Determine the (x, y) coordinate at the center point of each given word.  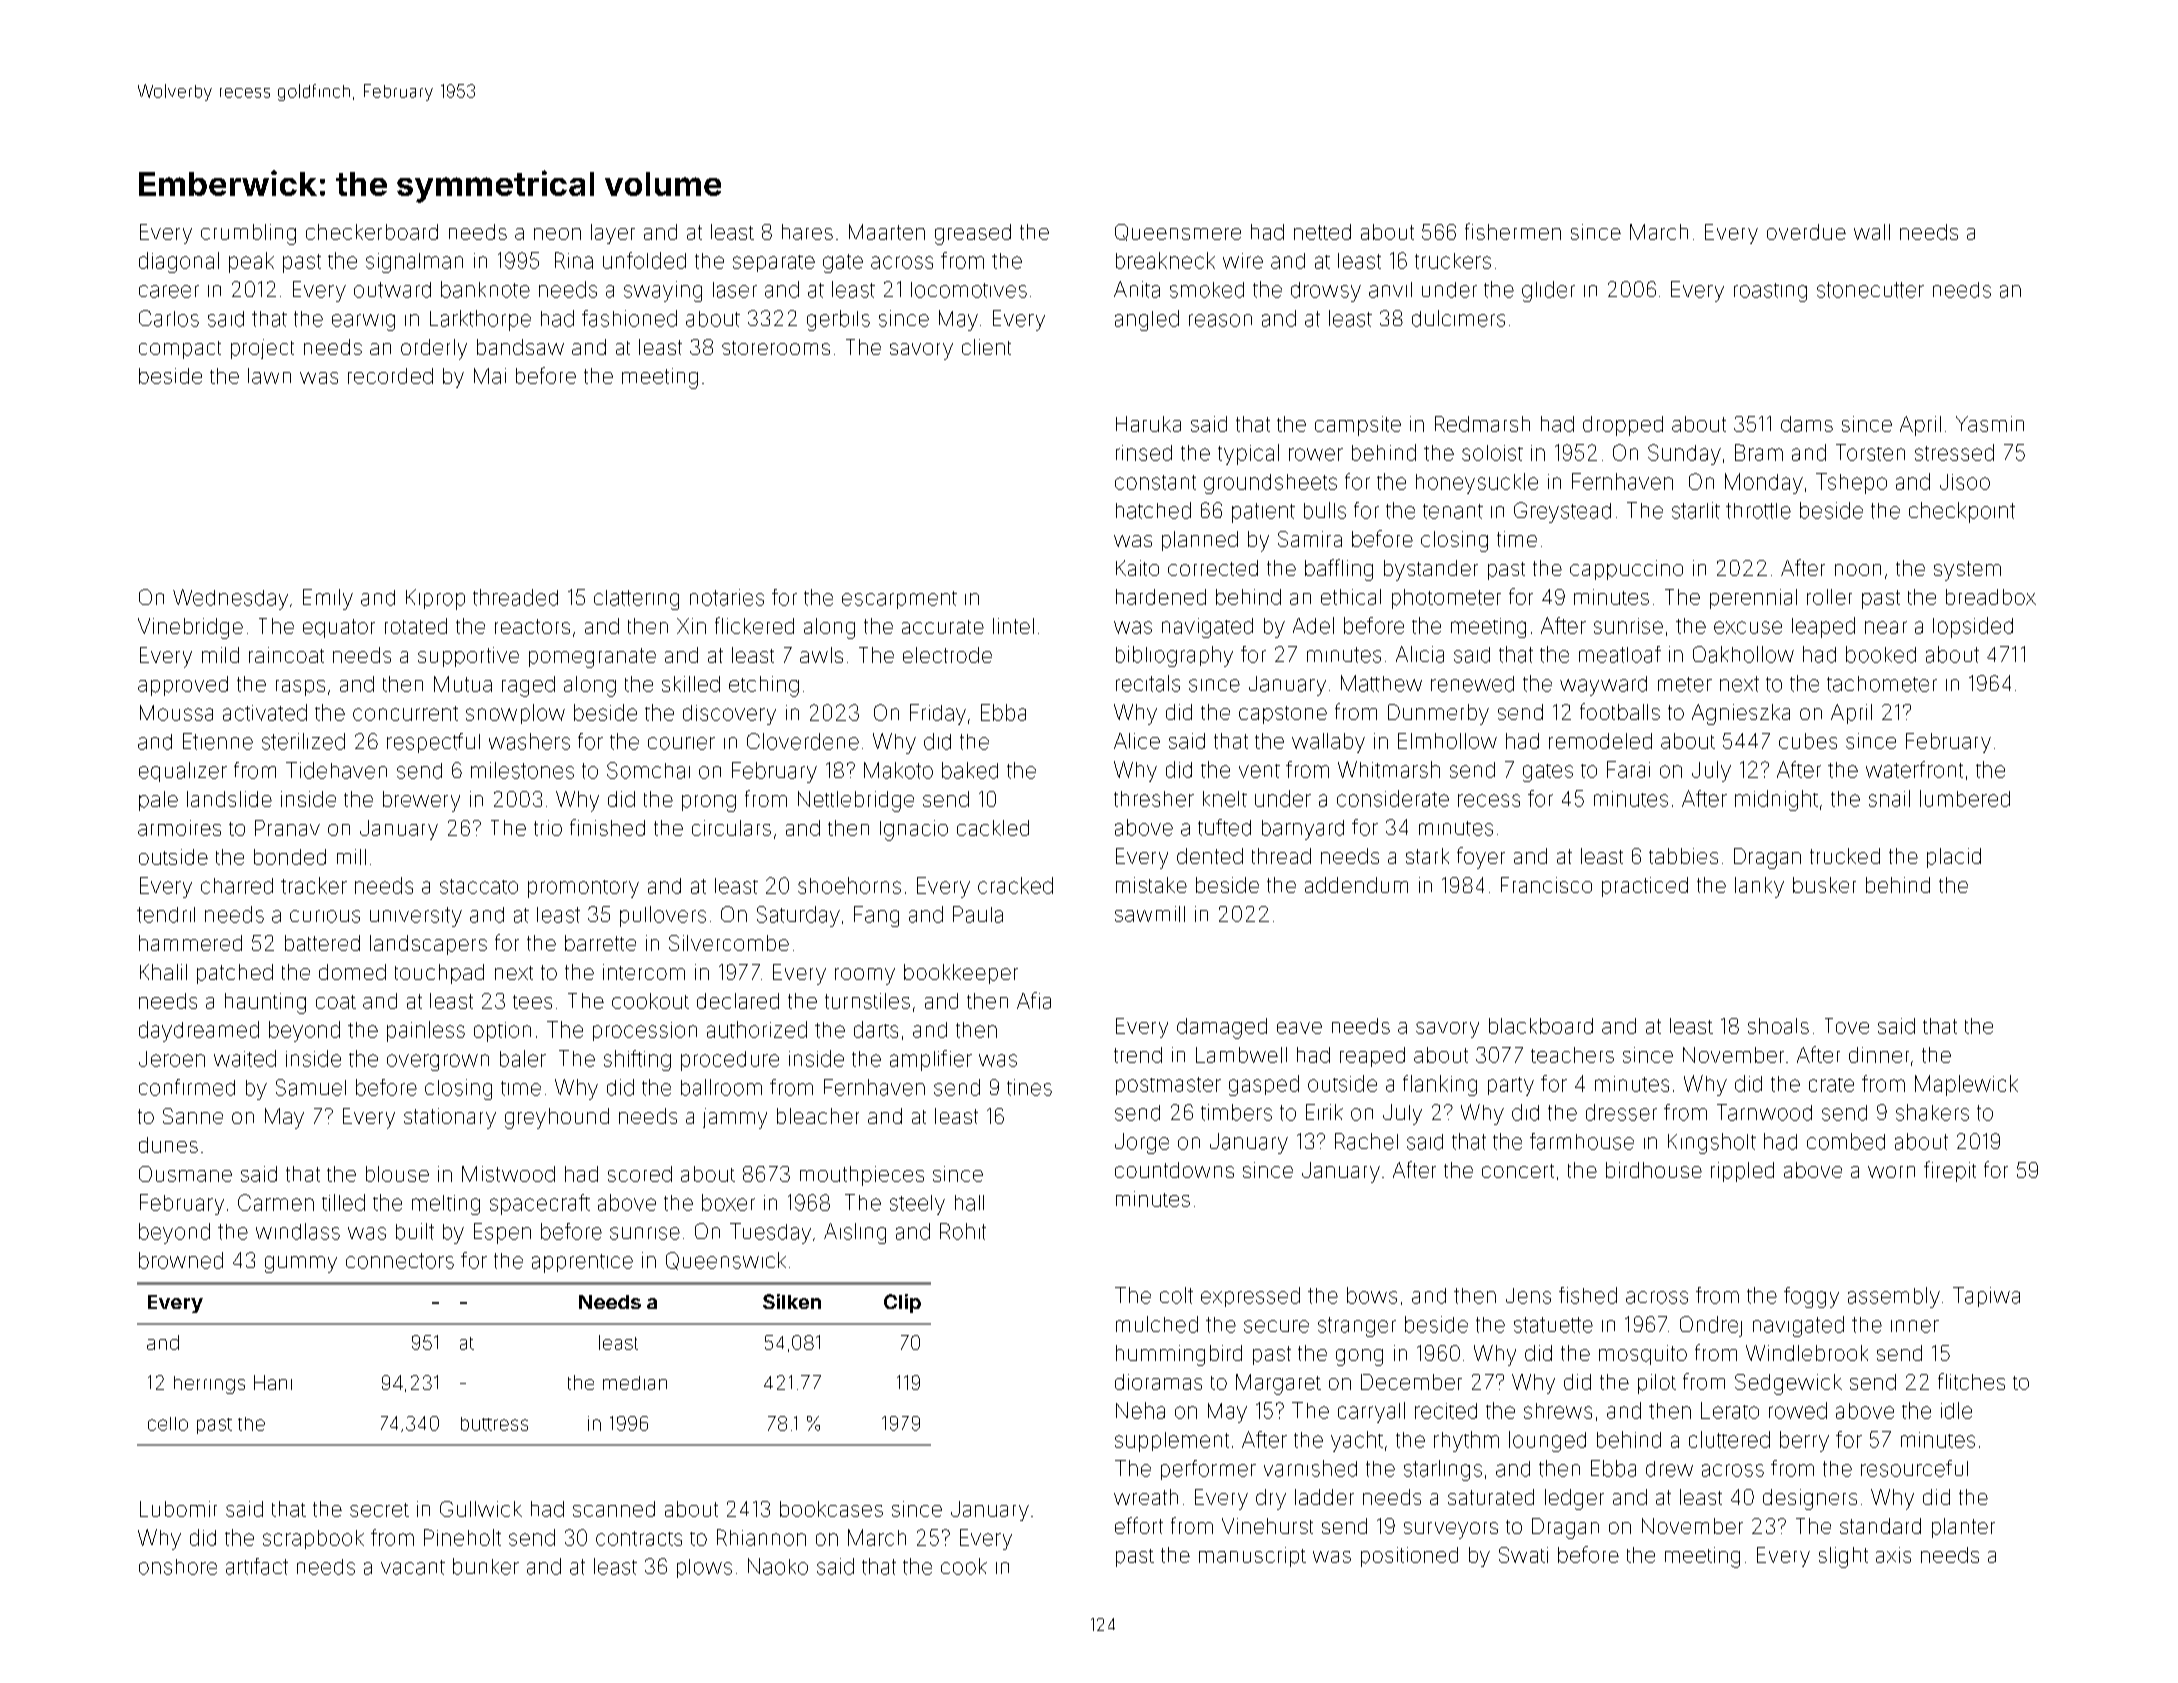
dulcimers (1458, 318)
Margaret (1278, 1384)
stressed (1954, 452)
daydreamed (199, 1031)
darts (876, 1029)
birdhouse (1654, 1170)
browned (181, 1260)
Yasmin (1990, 424)
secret (379, 1510)
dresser (1621, 1112)
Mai (490, 376)
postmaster (1168, 1086)
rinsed (1144, 453)
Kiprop (435, 599)
